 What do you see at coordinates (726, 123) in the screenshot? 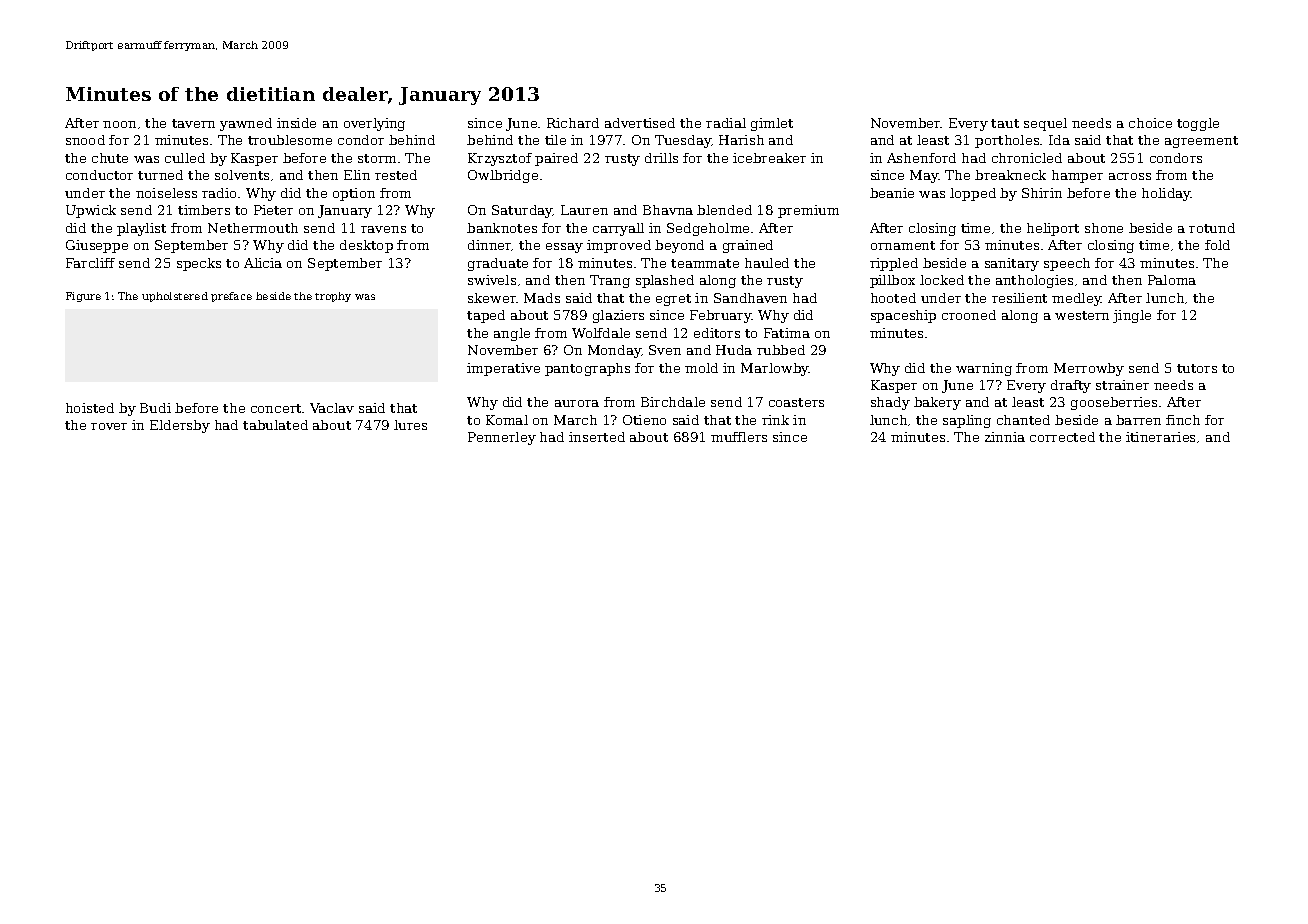
I see `radial` at bounding box center [726, 123].
